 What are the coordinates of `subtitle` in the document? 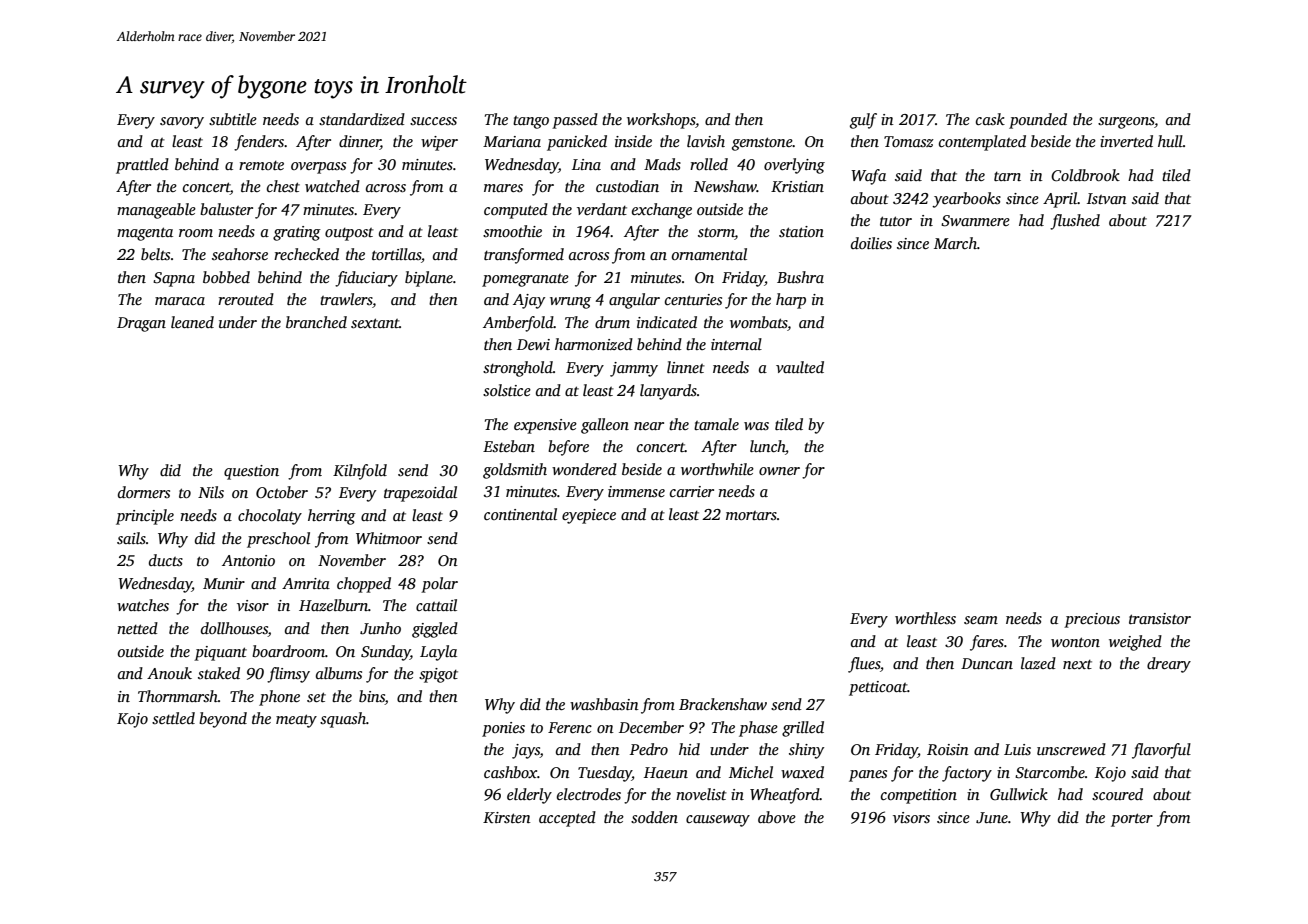 It's located at (233, 119).
